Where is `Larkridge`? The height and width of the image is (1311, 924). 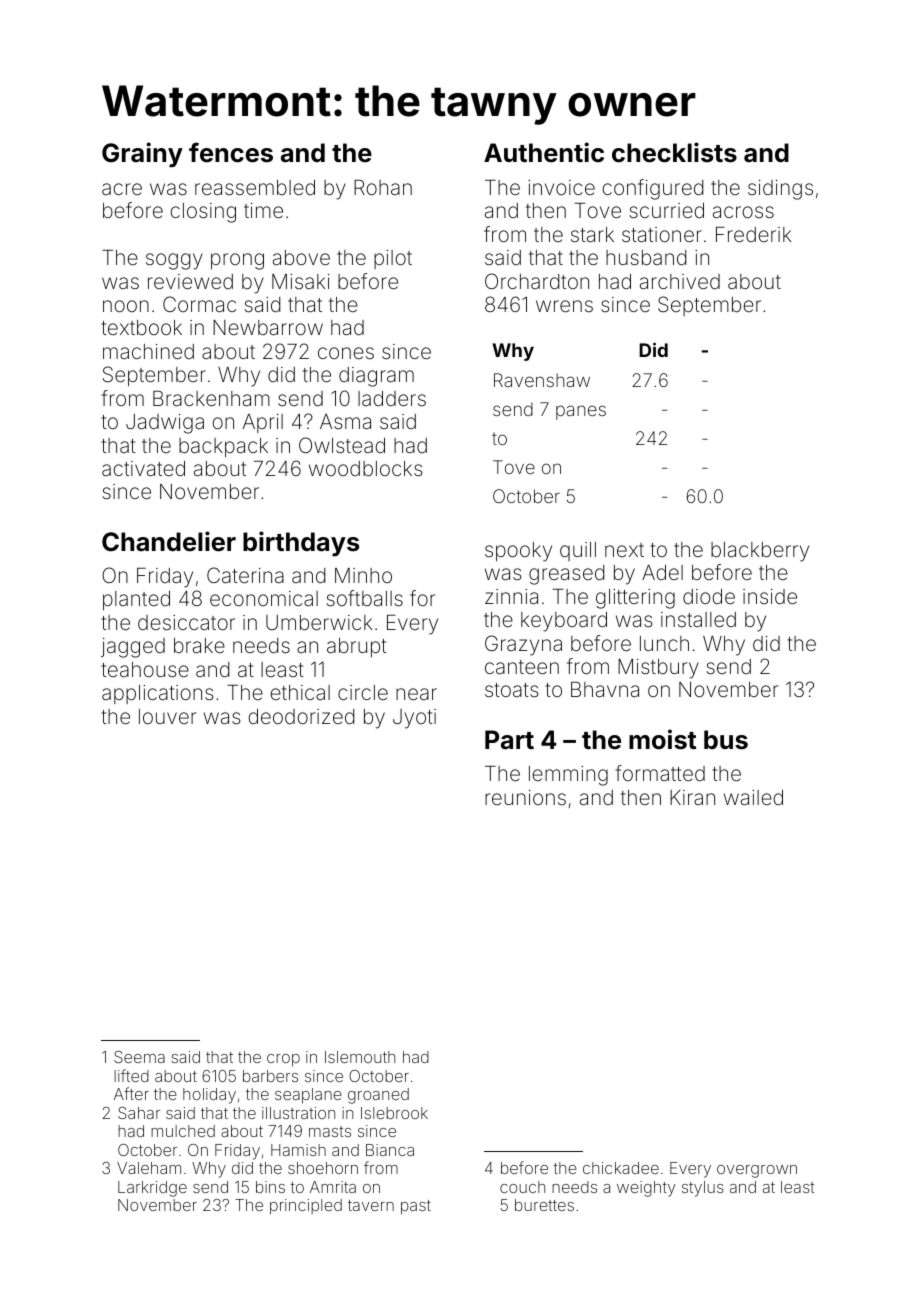
Larkridge is located at coordinates (152, 1189).
